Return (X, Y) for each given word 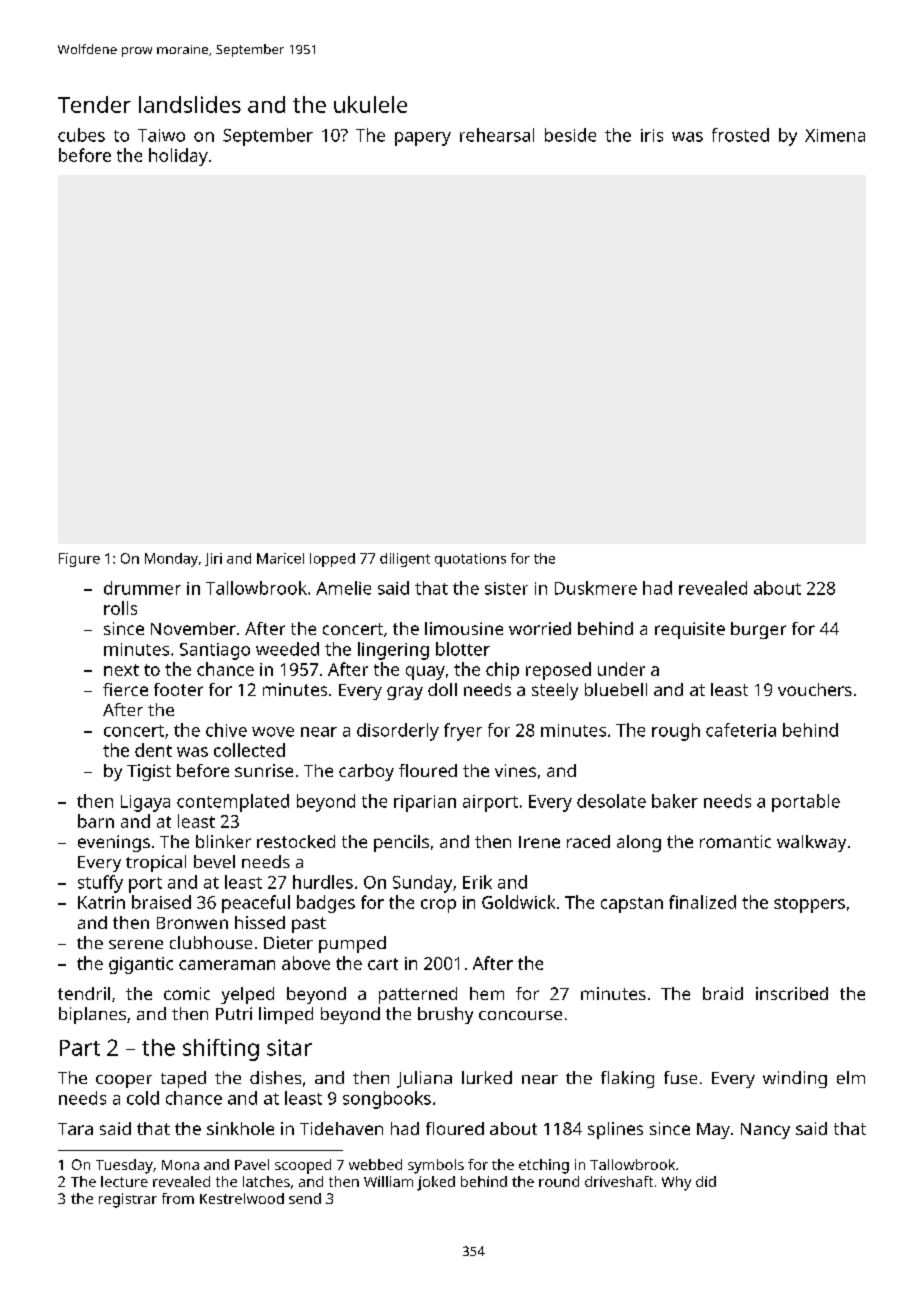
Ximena (835, 135)
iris (652, 135)
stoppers (809, 905)
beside (570, 135)
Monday (171, 560)
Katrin (101, 902)
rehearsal (497, 135)
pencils (401, 843)
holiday (178, 157)
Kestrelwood (242, 1198)
